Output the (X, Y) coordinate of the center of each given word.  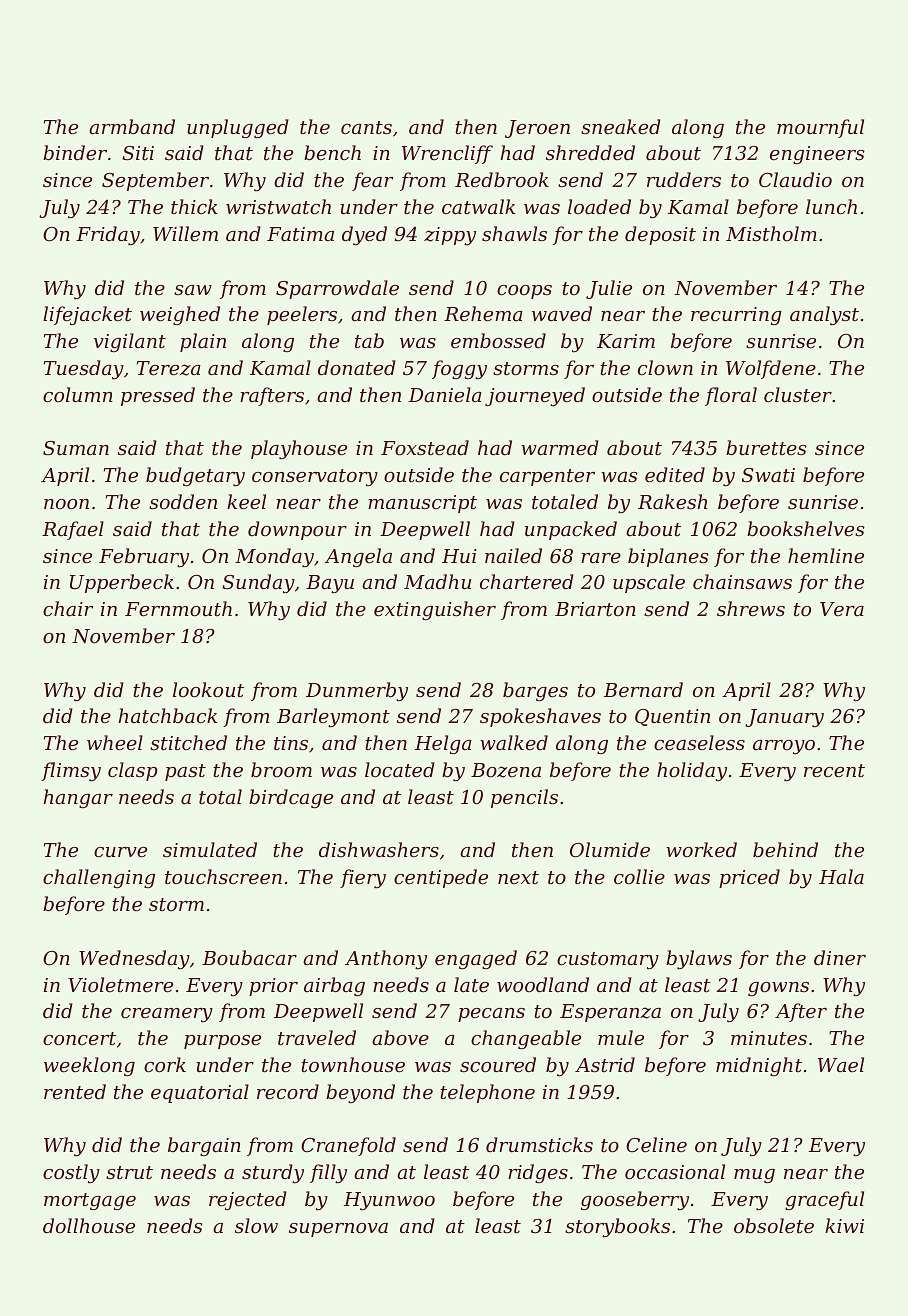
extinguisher (435, 610)
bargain (204, 1146)
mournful (820, 128)
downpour (297, 530)
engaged (476, 959)
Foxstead (425, 448)
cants (366, 127)
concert (79, 1038)
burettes (766, 447)
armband (132, 126)
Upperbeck (122, 583)
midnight (759, 1066)
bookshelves (805, 528)
